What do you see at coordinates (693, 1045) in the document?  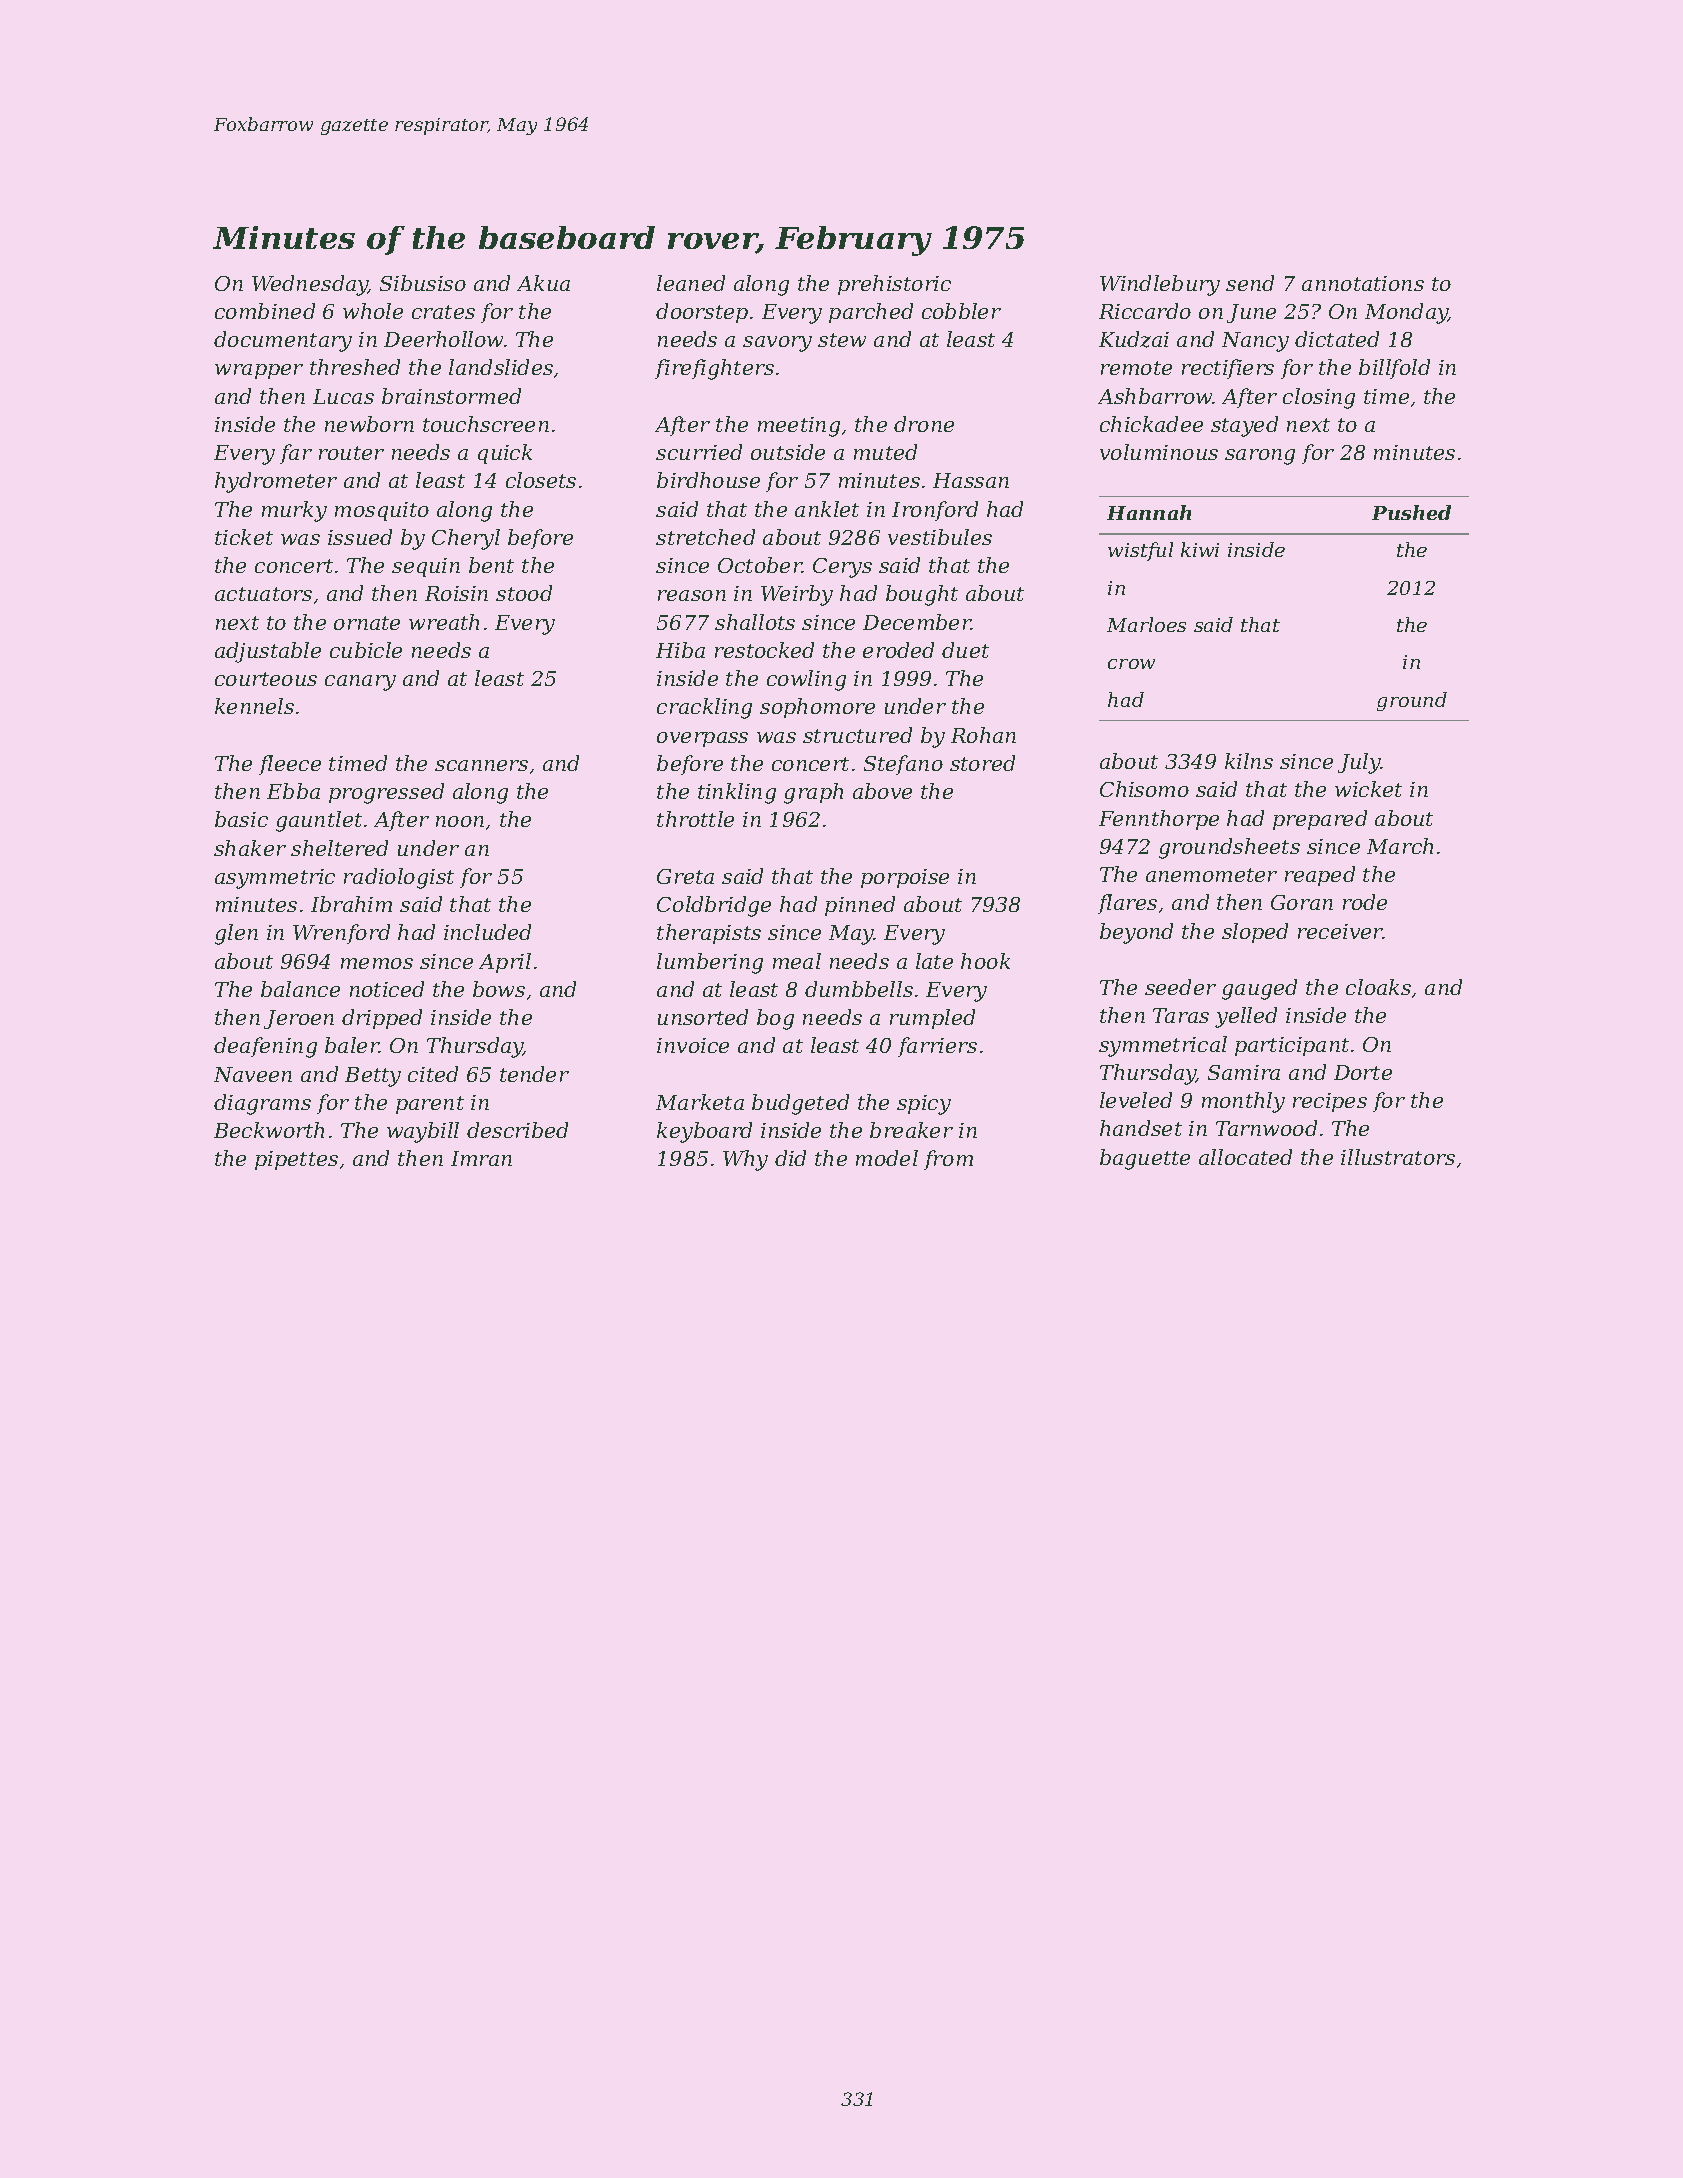 I see `invoice` at bounding box center [693, 1045].
